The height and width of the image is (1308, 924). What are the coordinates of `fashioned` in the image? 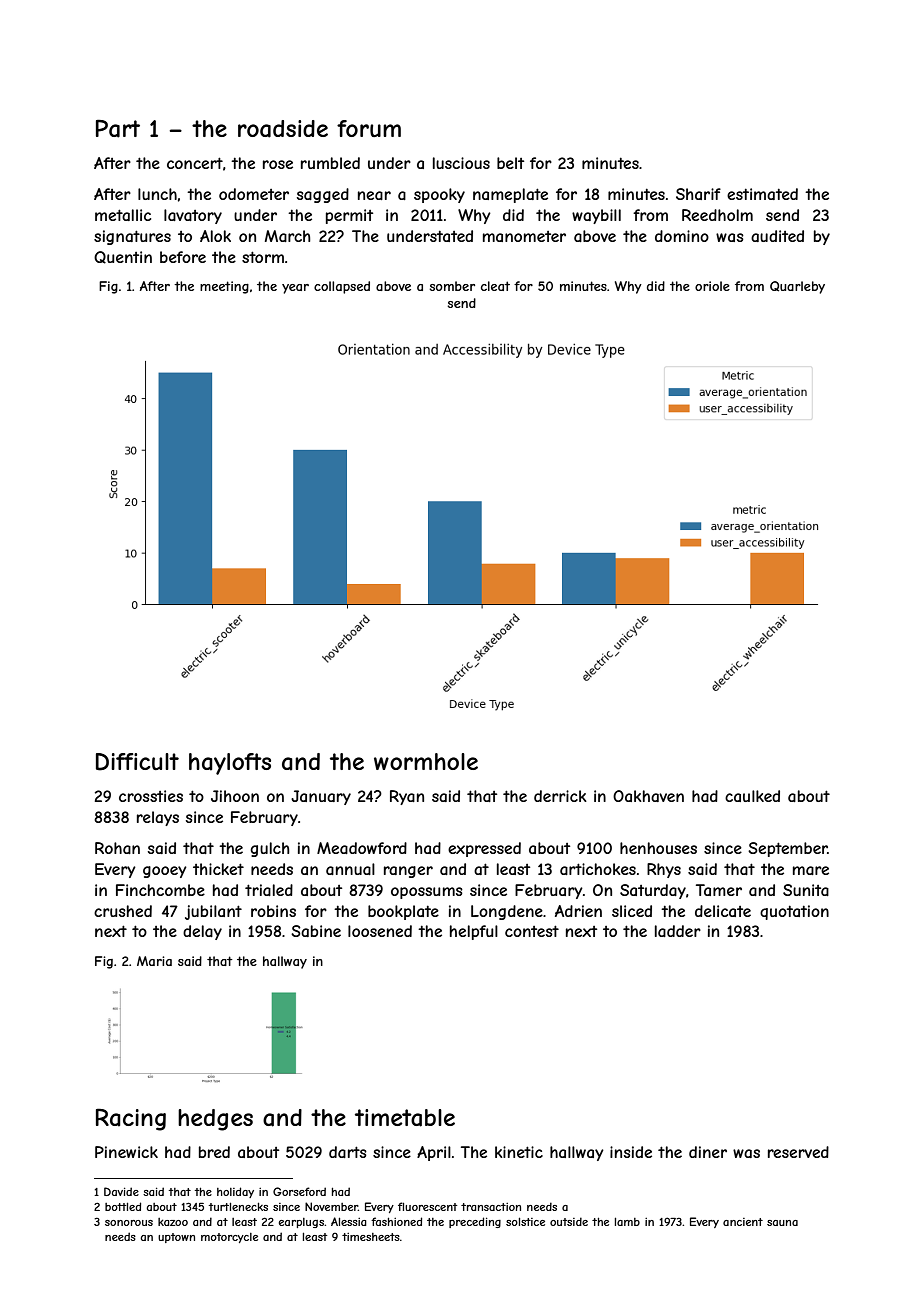 It's located at (396, 1221).
